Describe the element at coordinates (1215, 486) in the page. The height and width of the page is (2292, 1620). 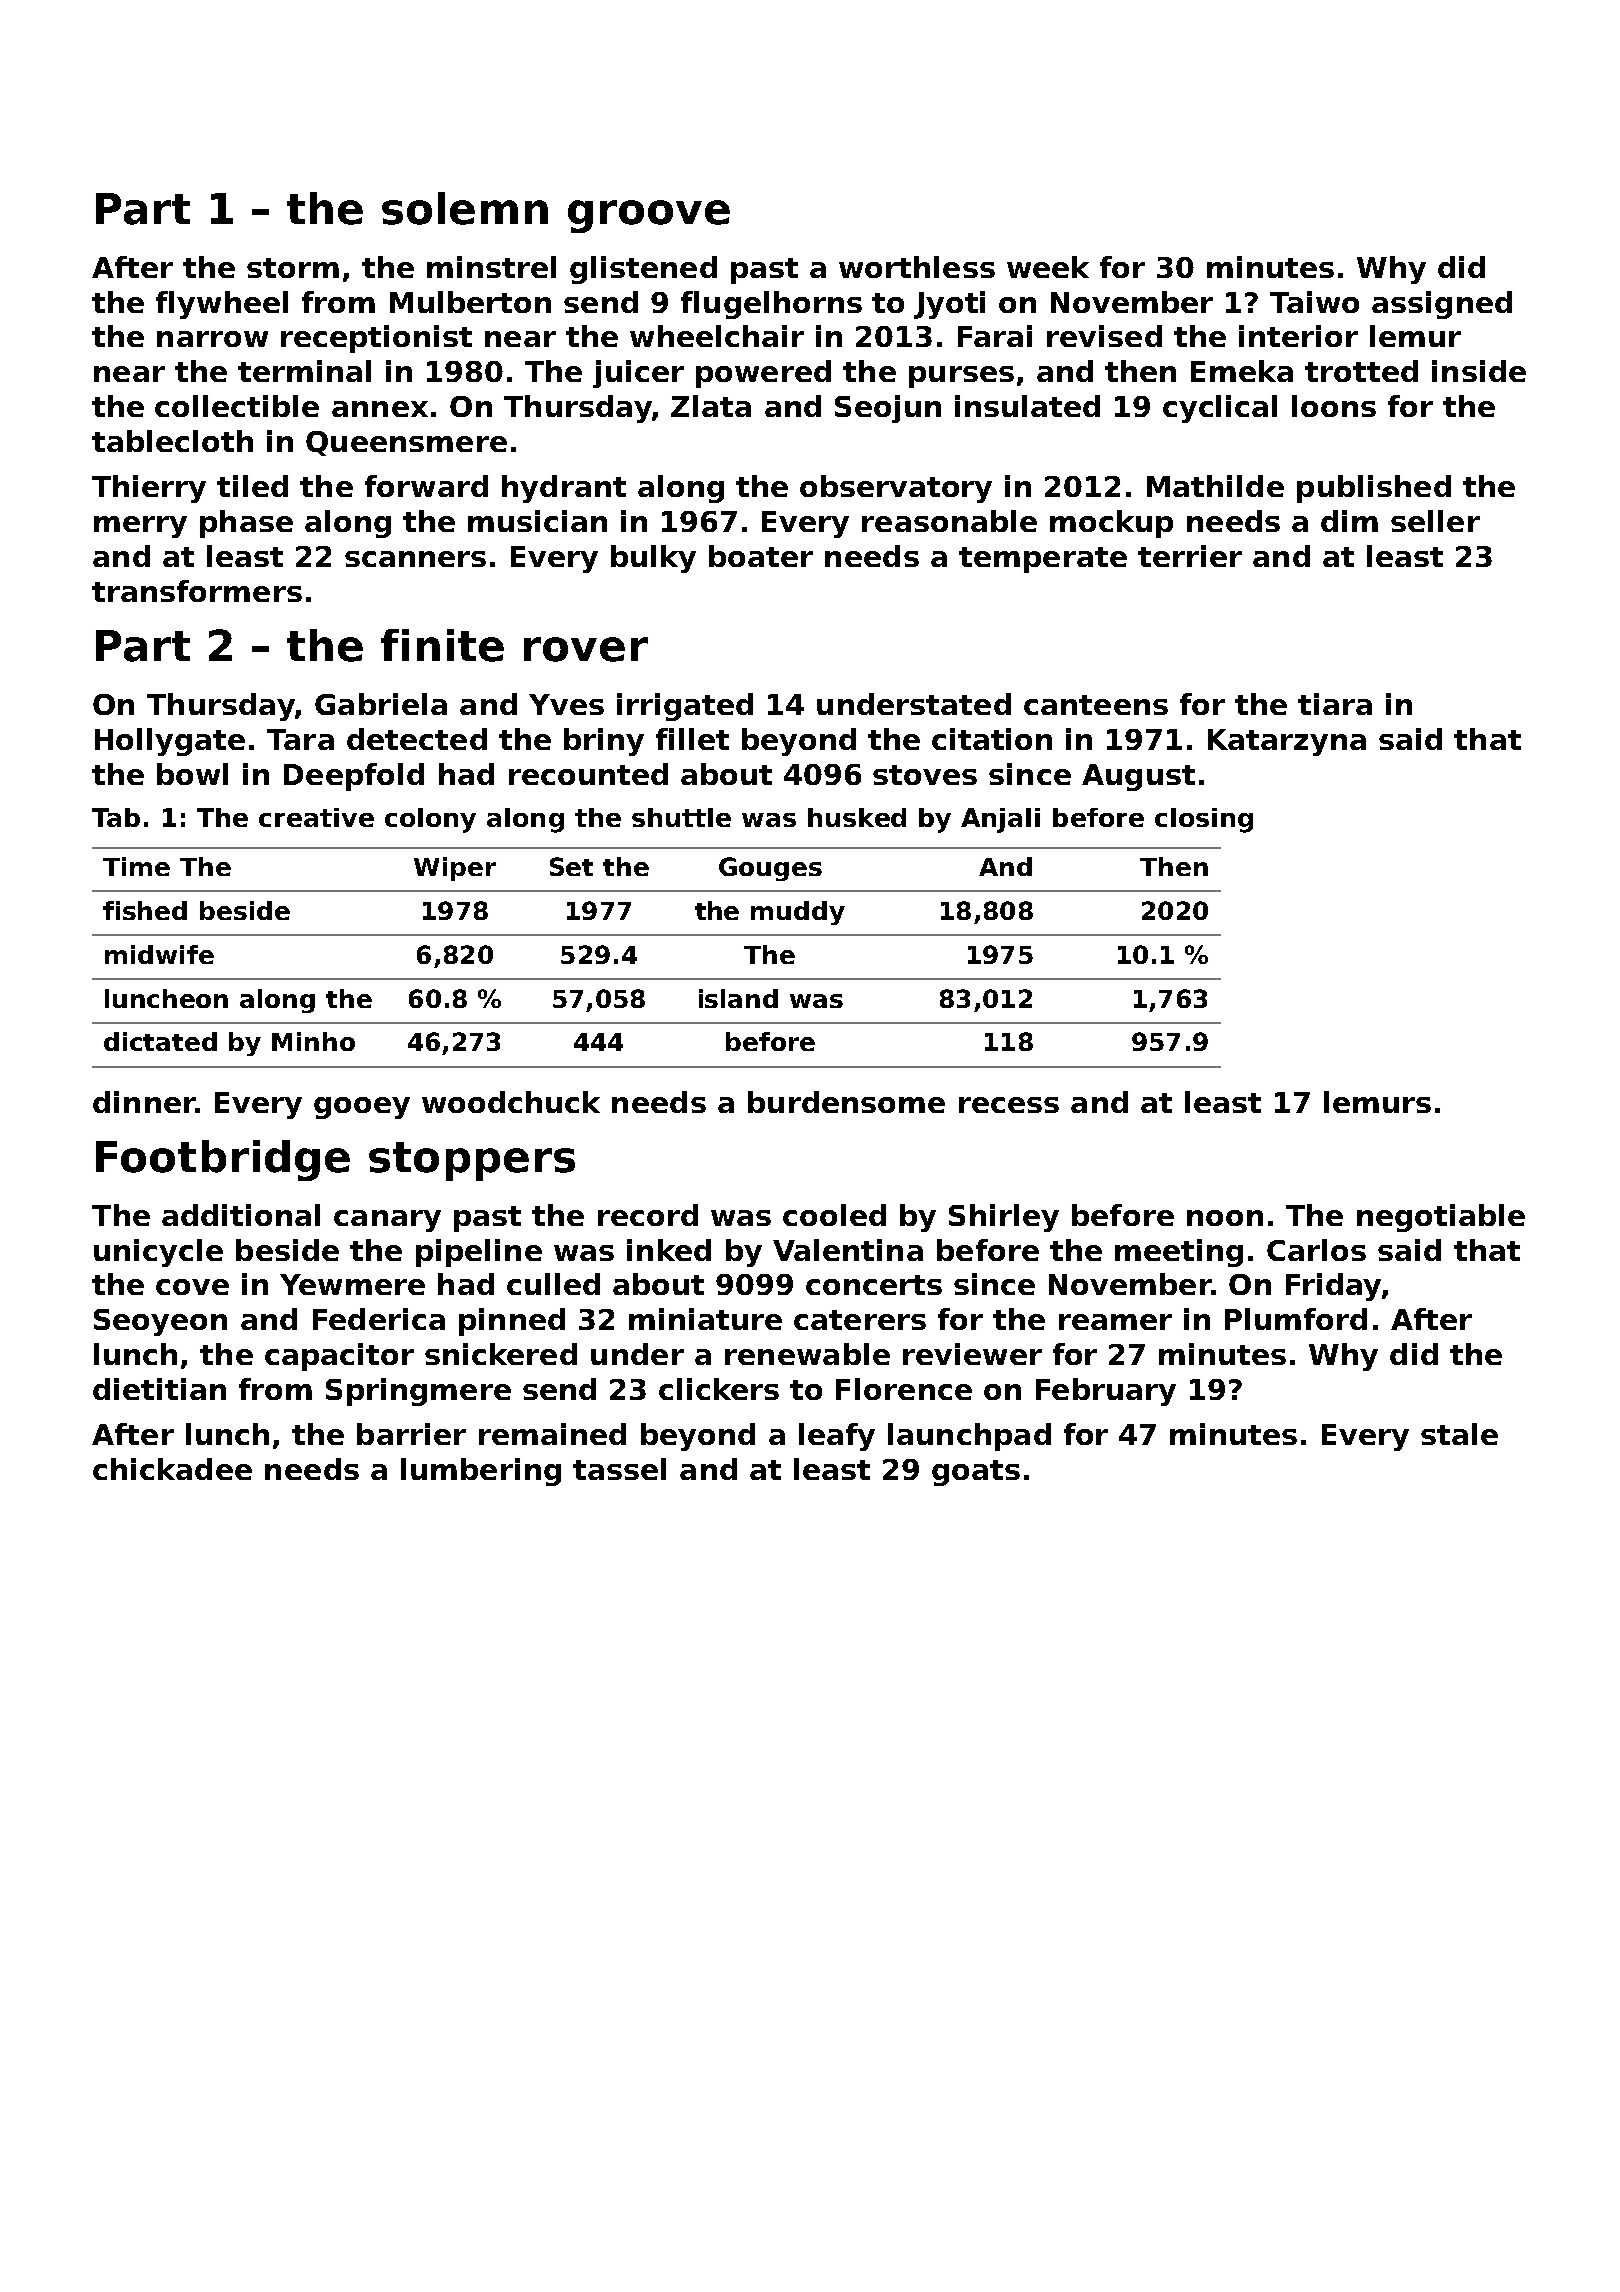
I see `Mathilde` at that location.
